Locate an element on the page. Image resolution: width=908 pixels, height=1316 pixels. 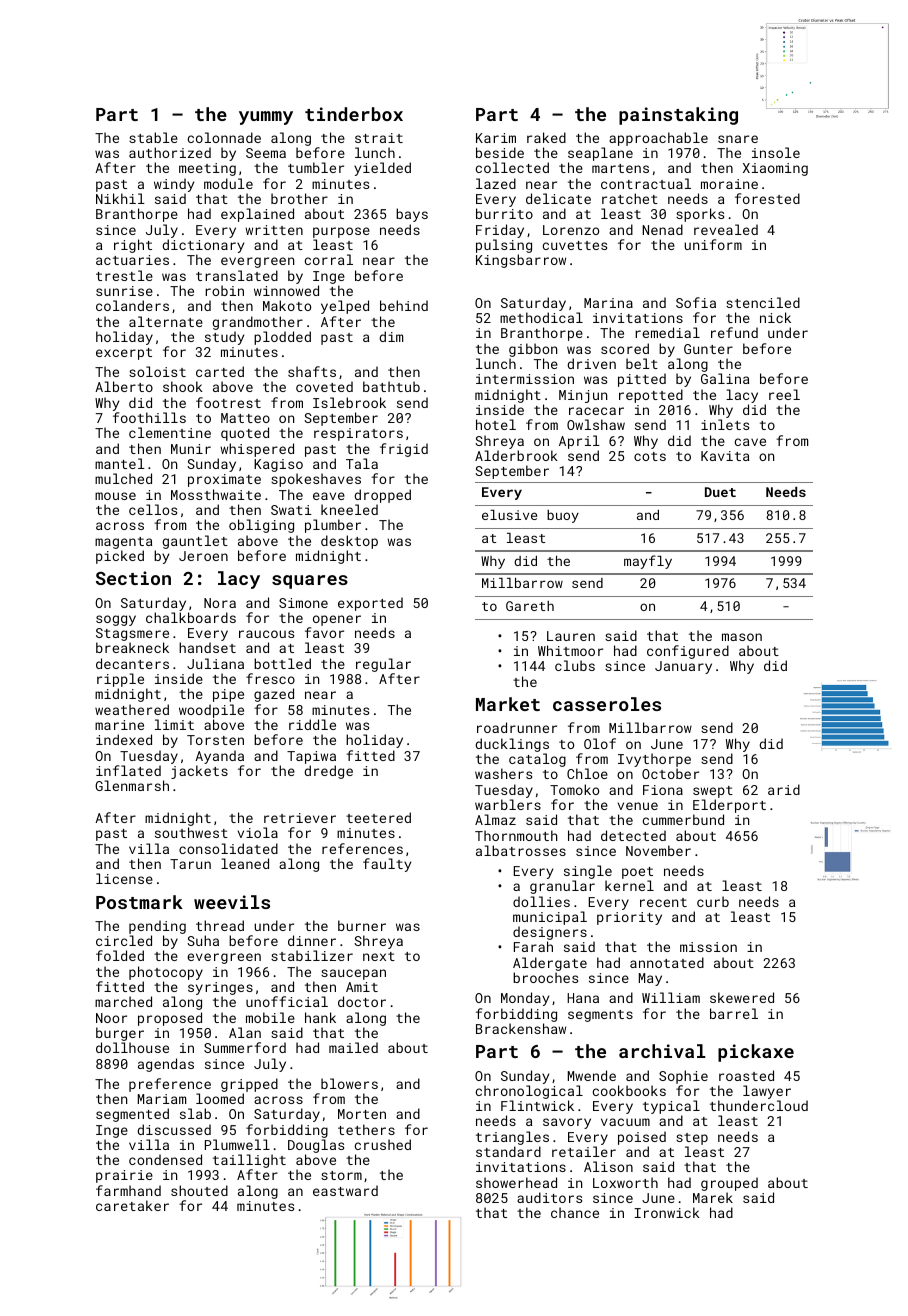
approachable is located at coordinates (658, 139).
